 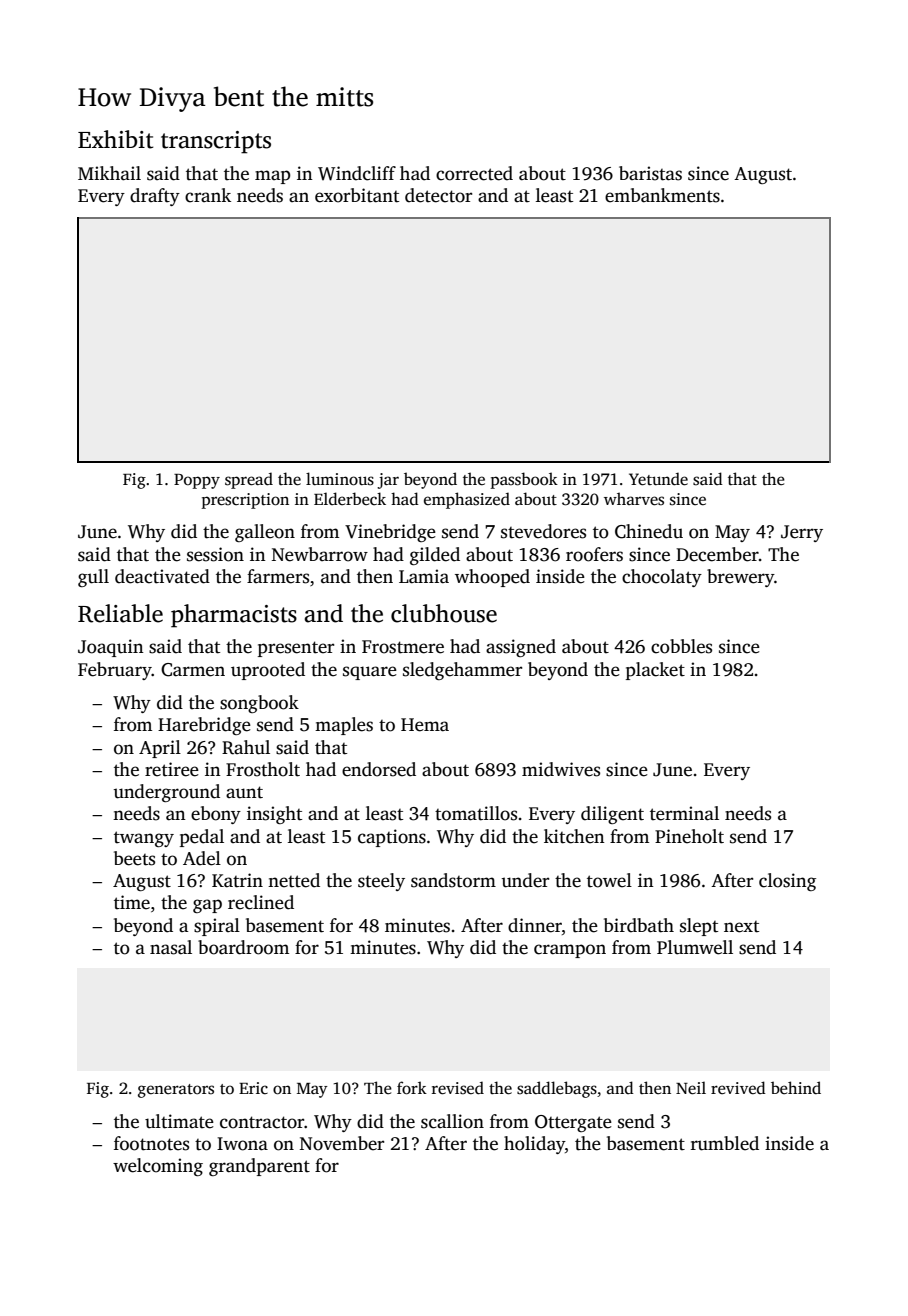 What do you see at coordinates (462, 671) in the screenshot?
I see `sledgehammer` at bounding box center [462, 671].
